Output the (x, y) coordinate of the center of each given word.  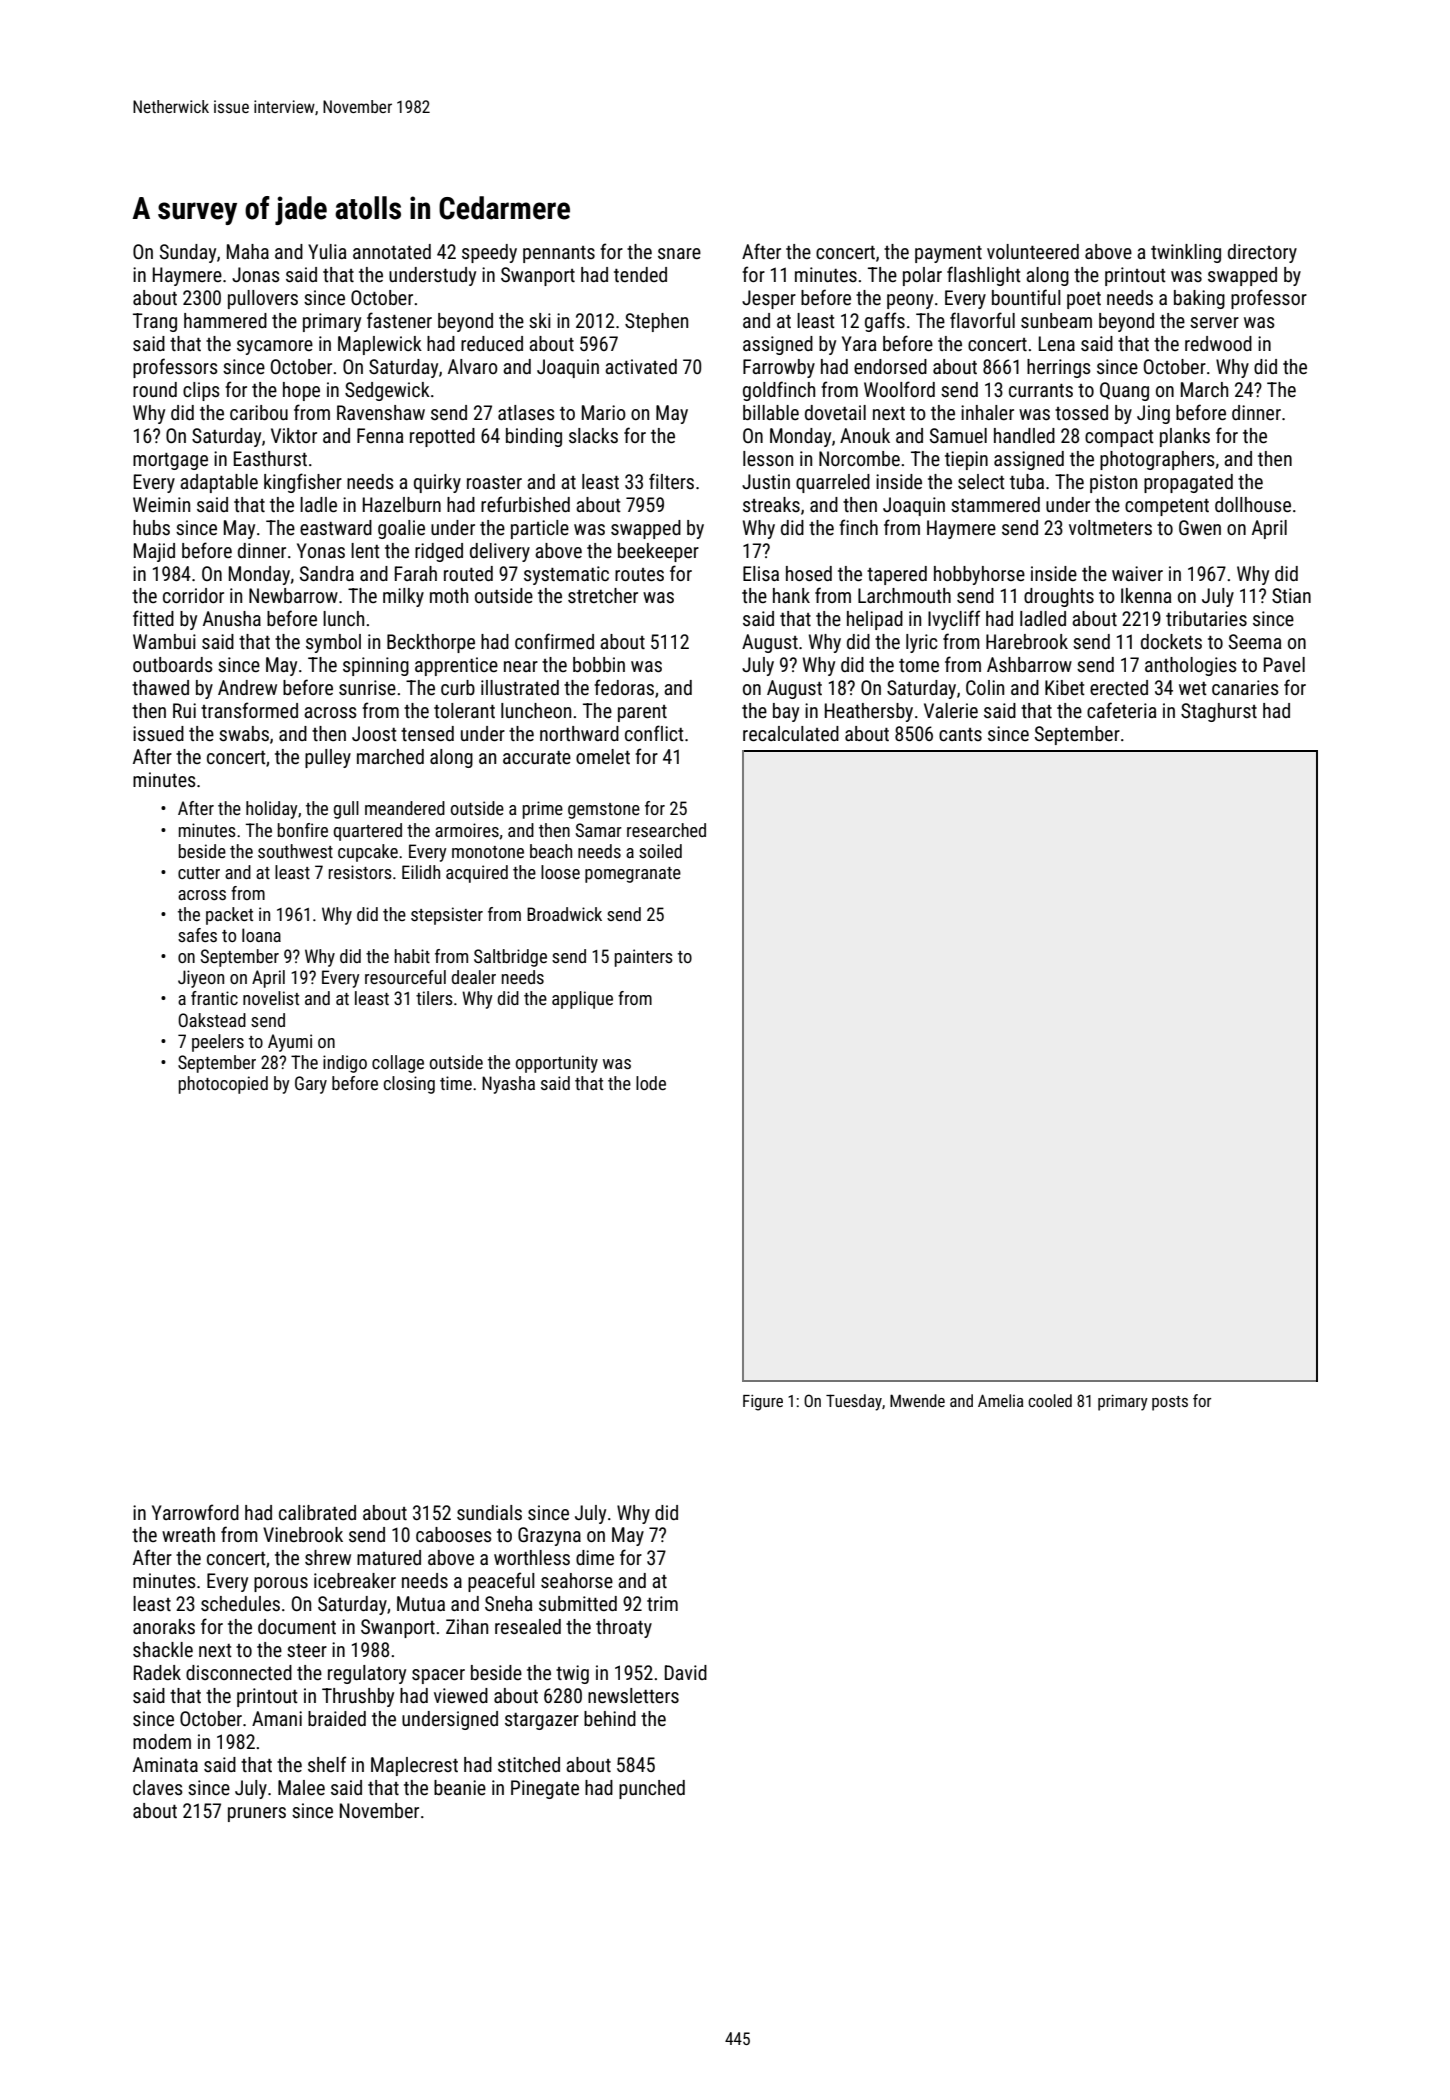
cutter (199, 873)
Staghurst (1219, 712)
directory (1262, 253)
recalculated (791, 733)
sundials (489, 1512)
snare (679, 253)
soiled (660, 851)
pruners (257, 1814)
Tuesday (854, 1402)
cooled (1050, 1400)
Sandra (327, 573)
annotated (392, 251)
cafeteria (1122, 710)
